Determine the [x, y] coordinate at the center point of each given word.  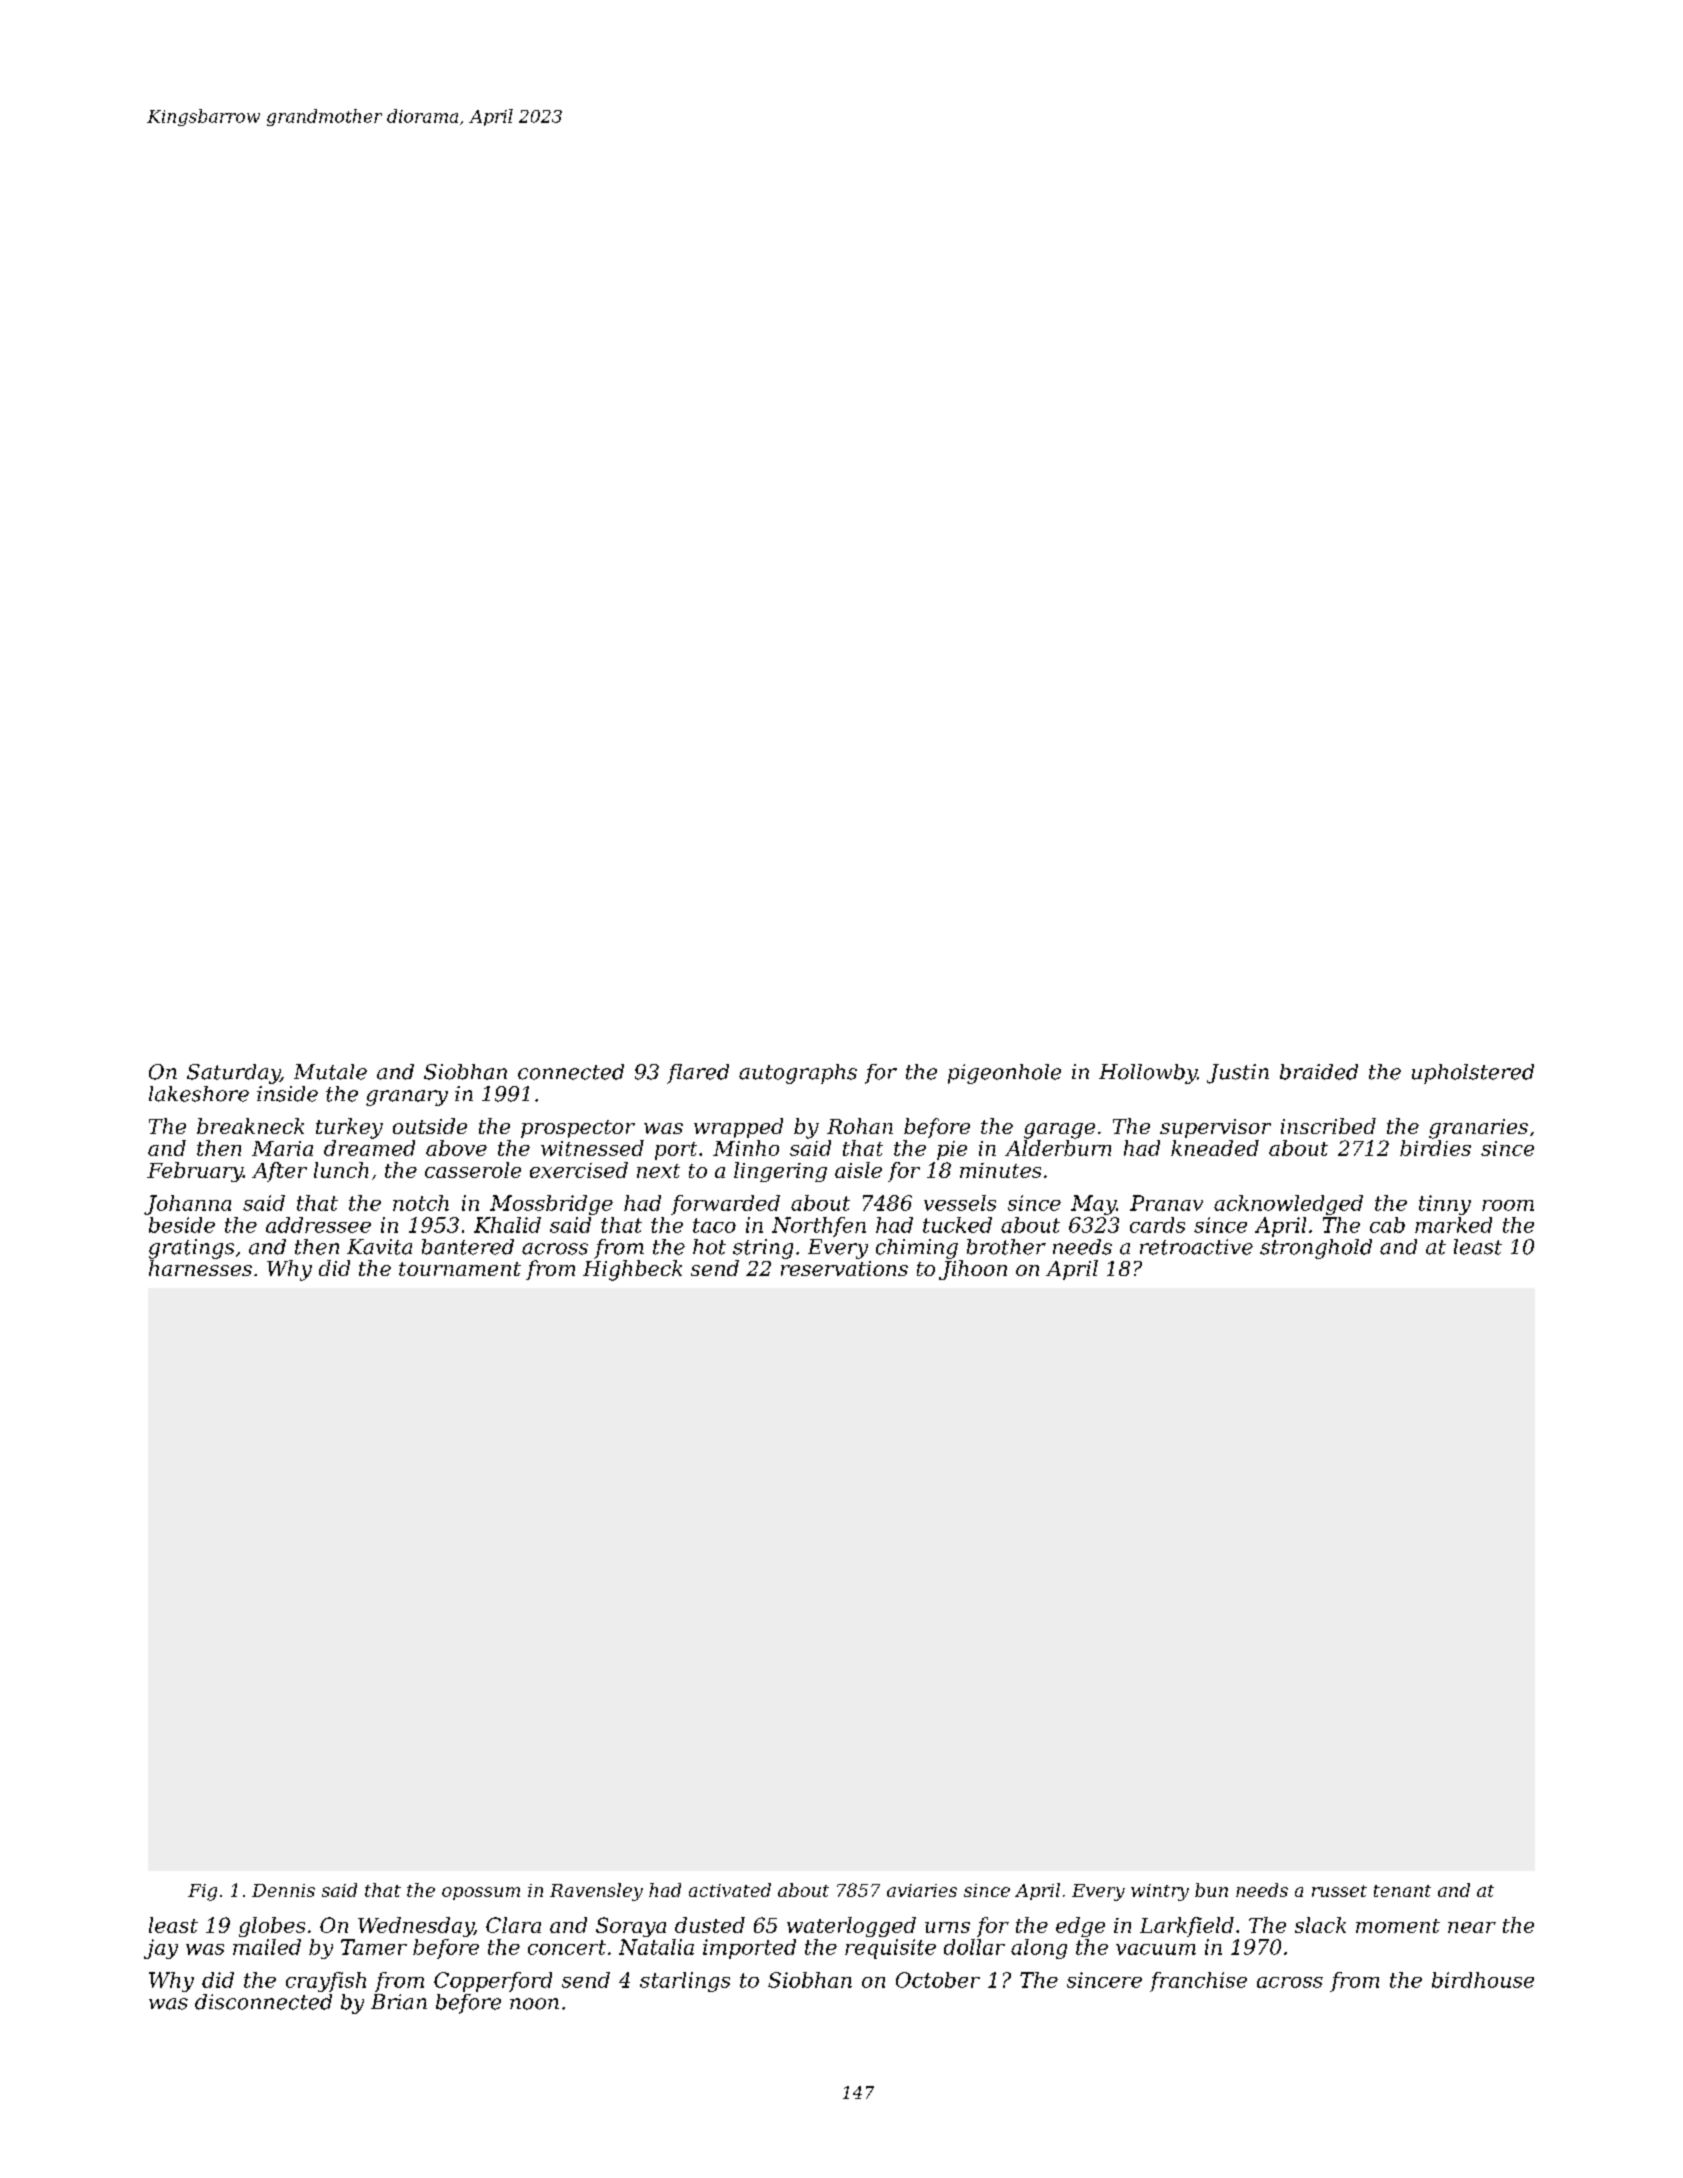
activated [730, 1890]
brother [1006, 1247]
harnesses [200, 1268]
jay [161, 1949]
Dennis [283, 1890]
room [1508, 1205]
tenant [1402, 1891]
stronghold [1316, 1249]
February [195, 1172]
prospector [578, 1129]
